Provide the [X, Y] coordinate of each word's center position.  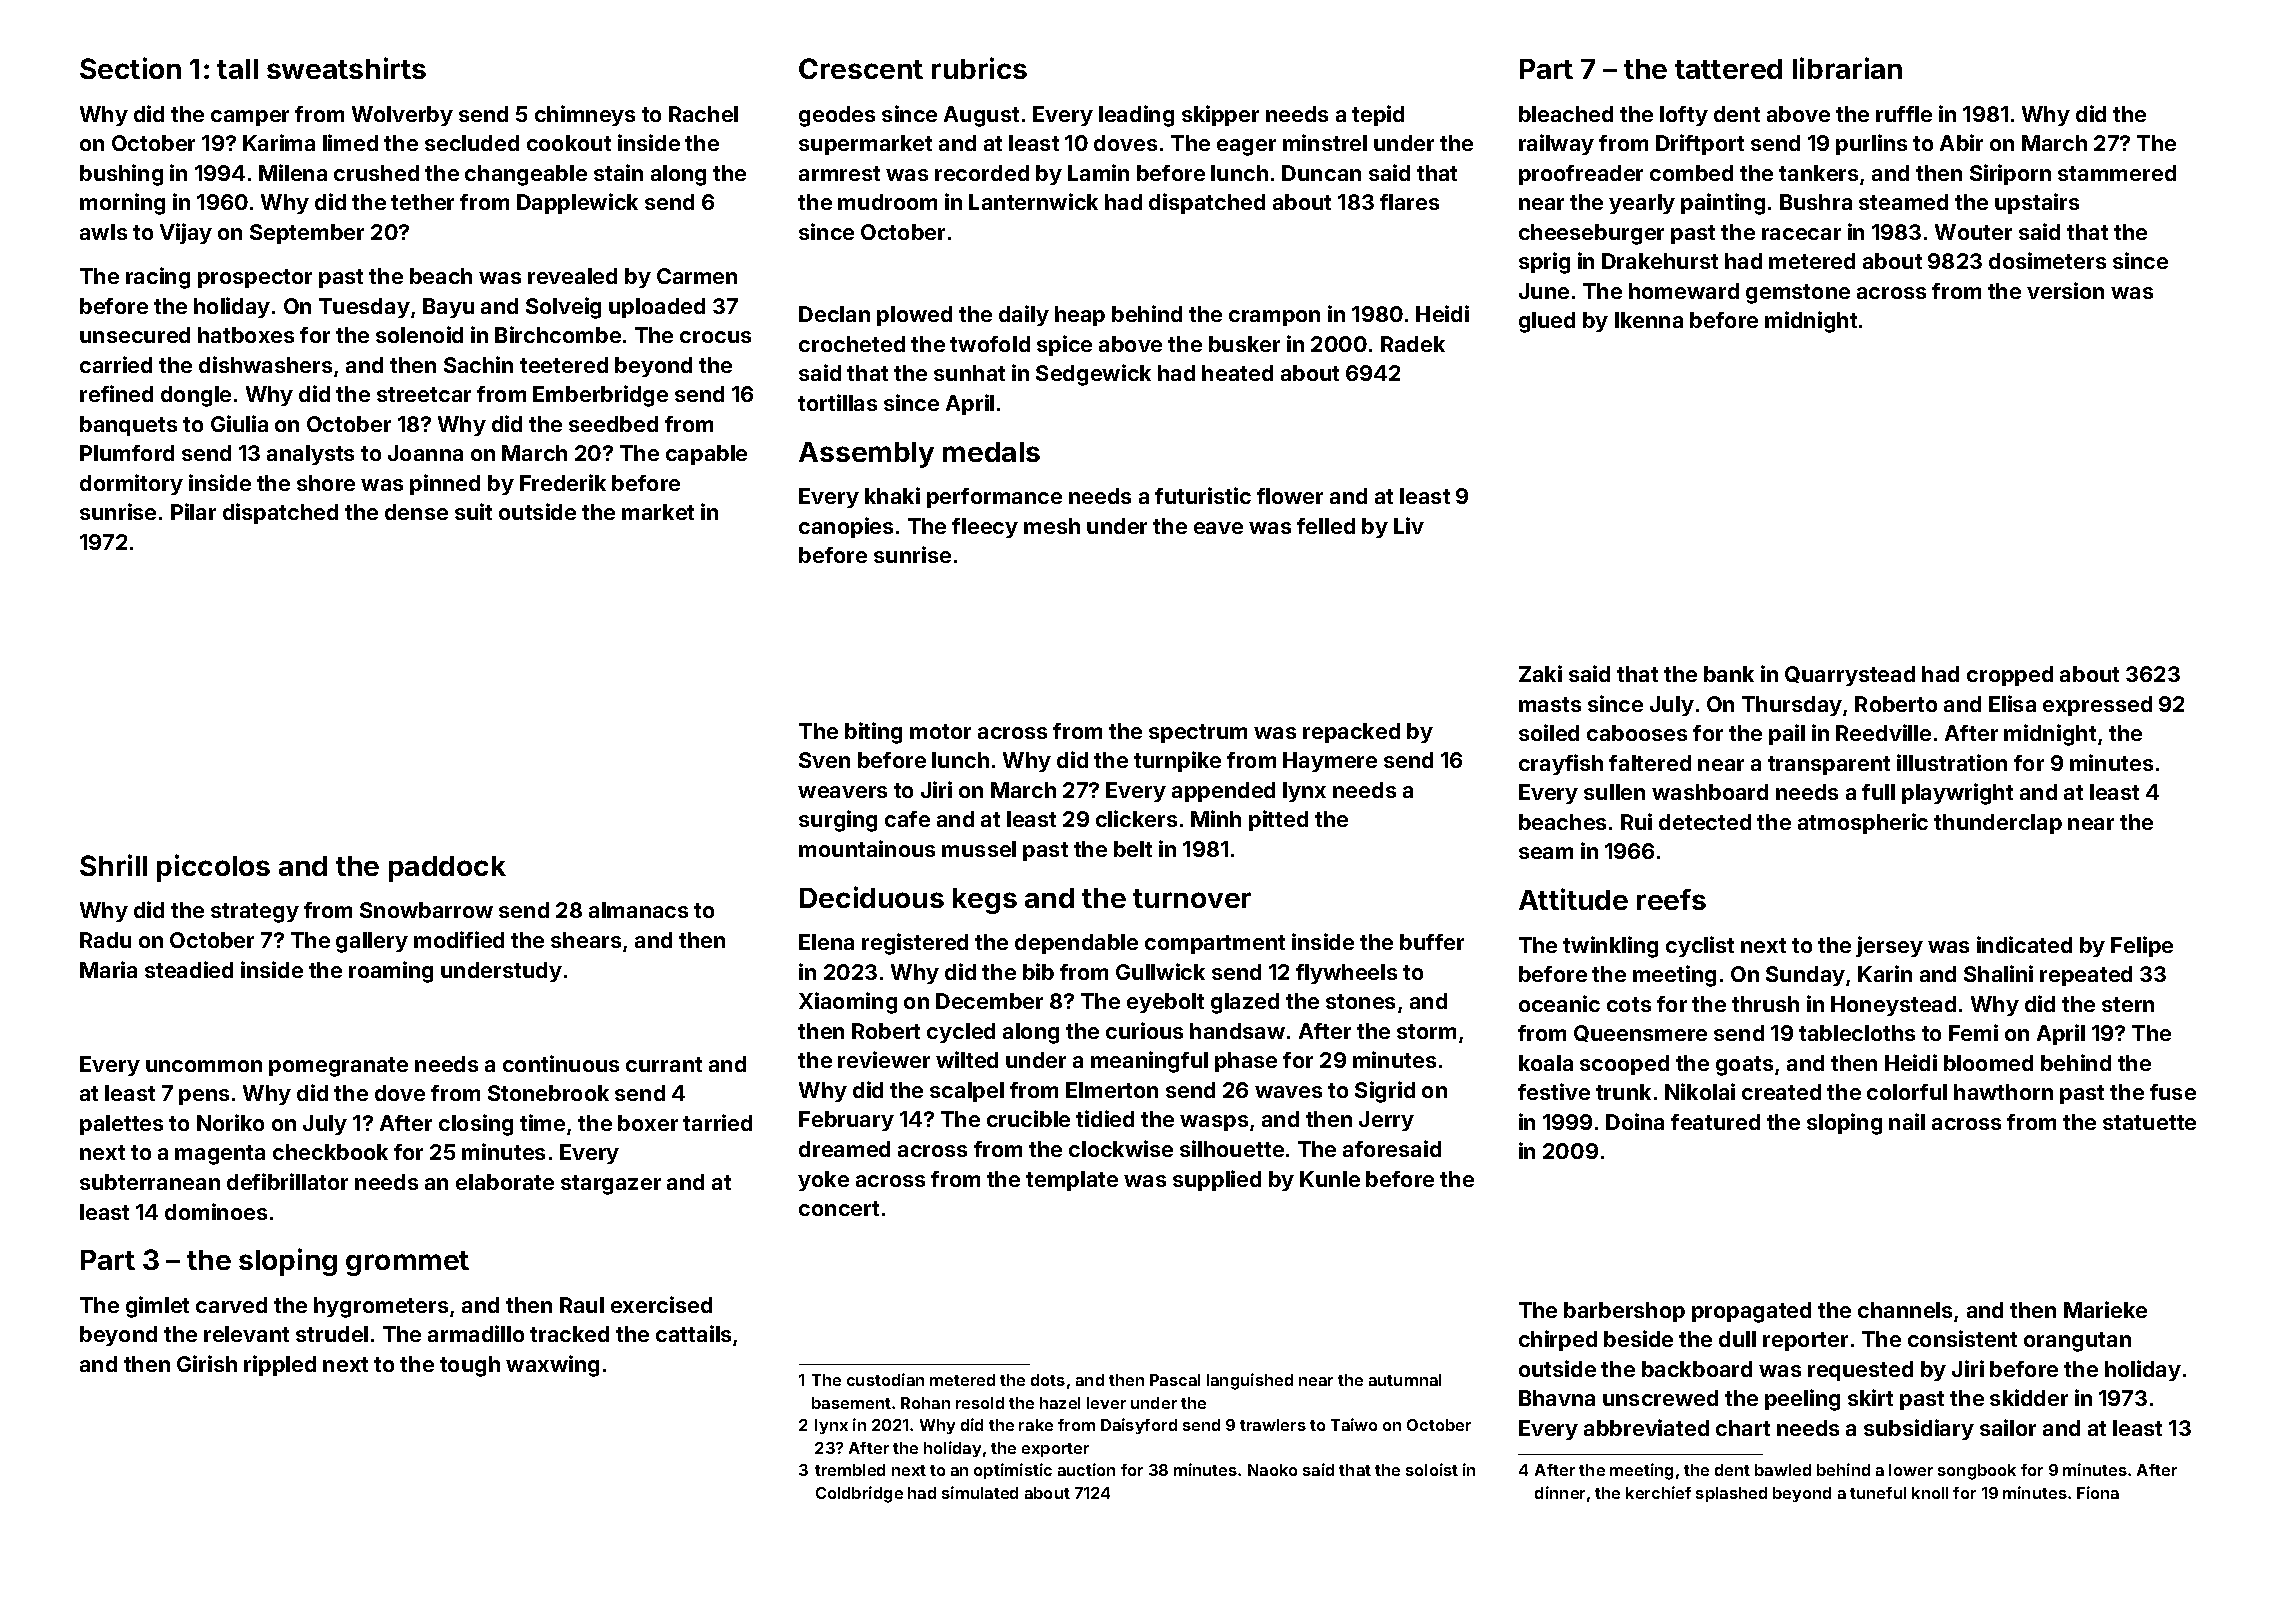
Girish [207, 1363]
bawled [1783, 1470]
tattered [1728, 69]
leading [1136, 116]
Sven [824, 760]
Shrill [113, 865]
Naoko [1272, 1470]
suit [473, 511]
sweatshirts [346, 68]
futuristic [1203, 495]
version [2065, 290]
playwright [1957, 794]
